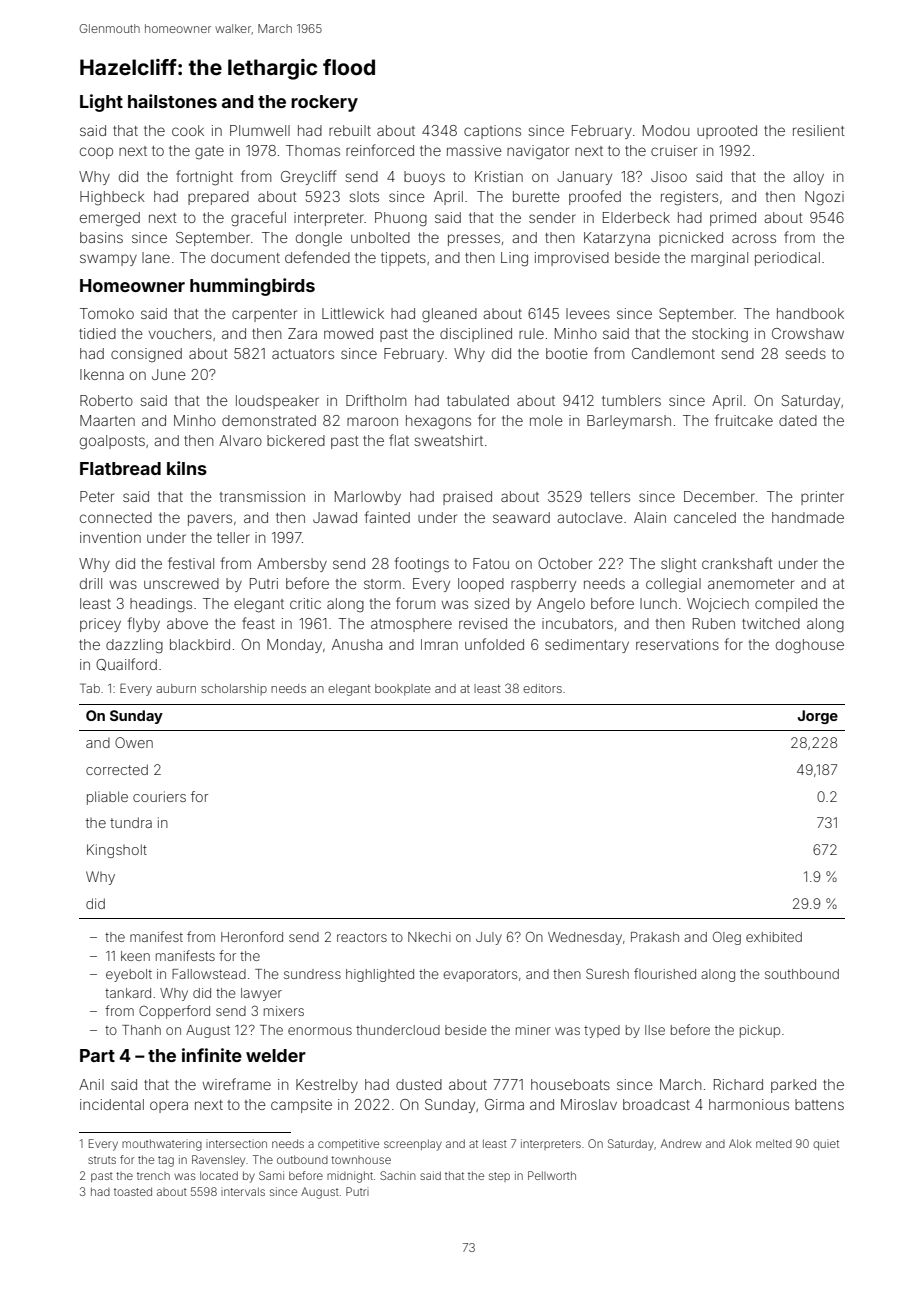 Image resolution: width=924 pixels, height=1308 pixels. Describe the element at coordinates (810, 313) in the page. I see `handbook` at that location.
